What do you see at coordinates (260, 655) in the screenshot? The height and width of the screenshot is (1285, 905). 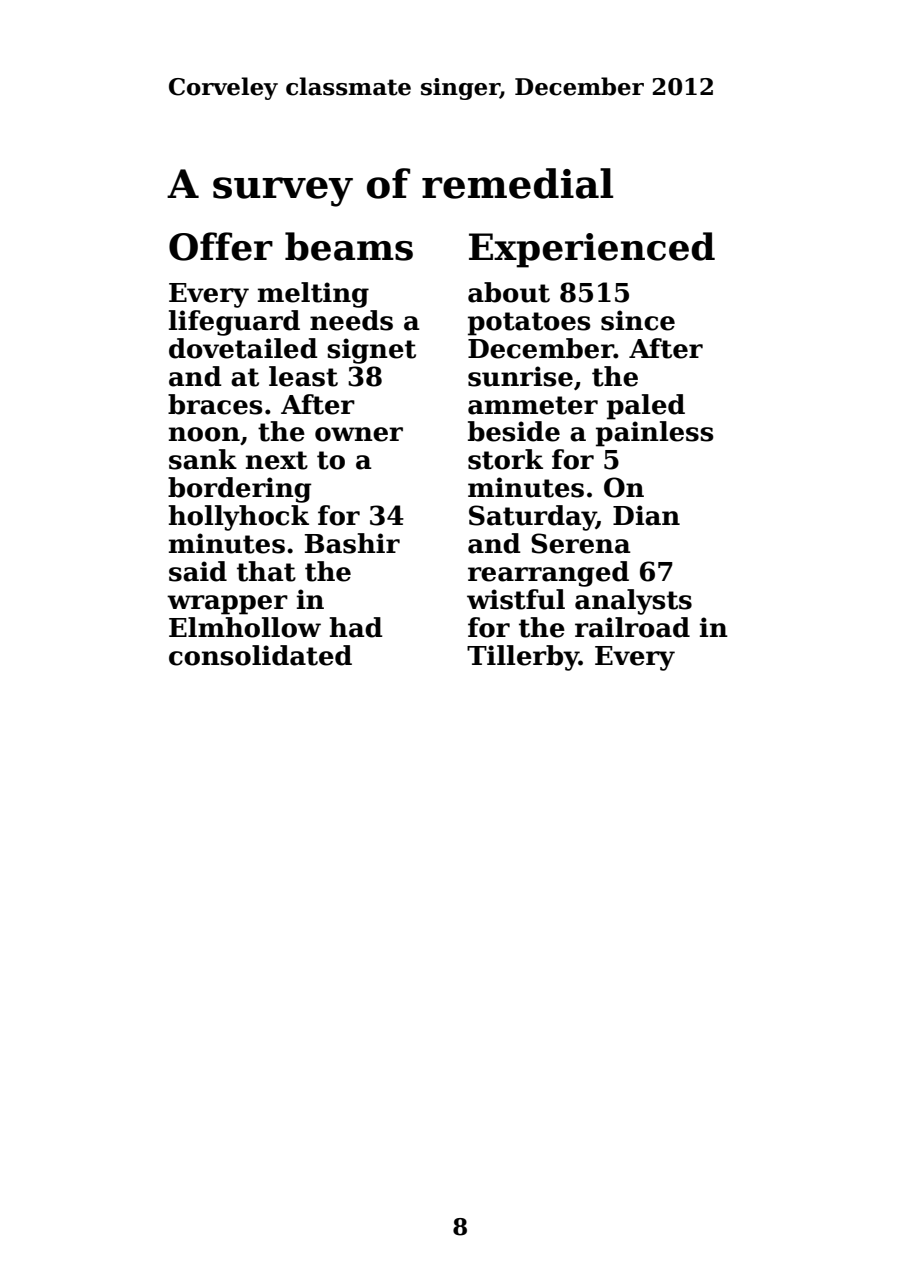 I see `consolidated` at bounding box center [260, 655].
